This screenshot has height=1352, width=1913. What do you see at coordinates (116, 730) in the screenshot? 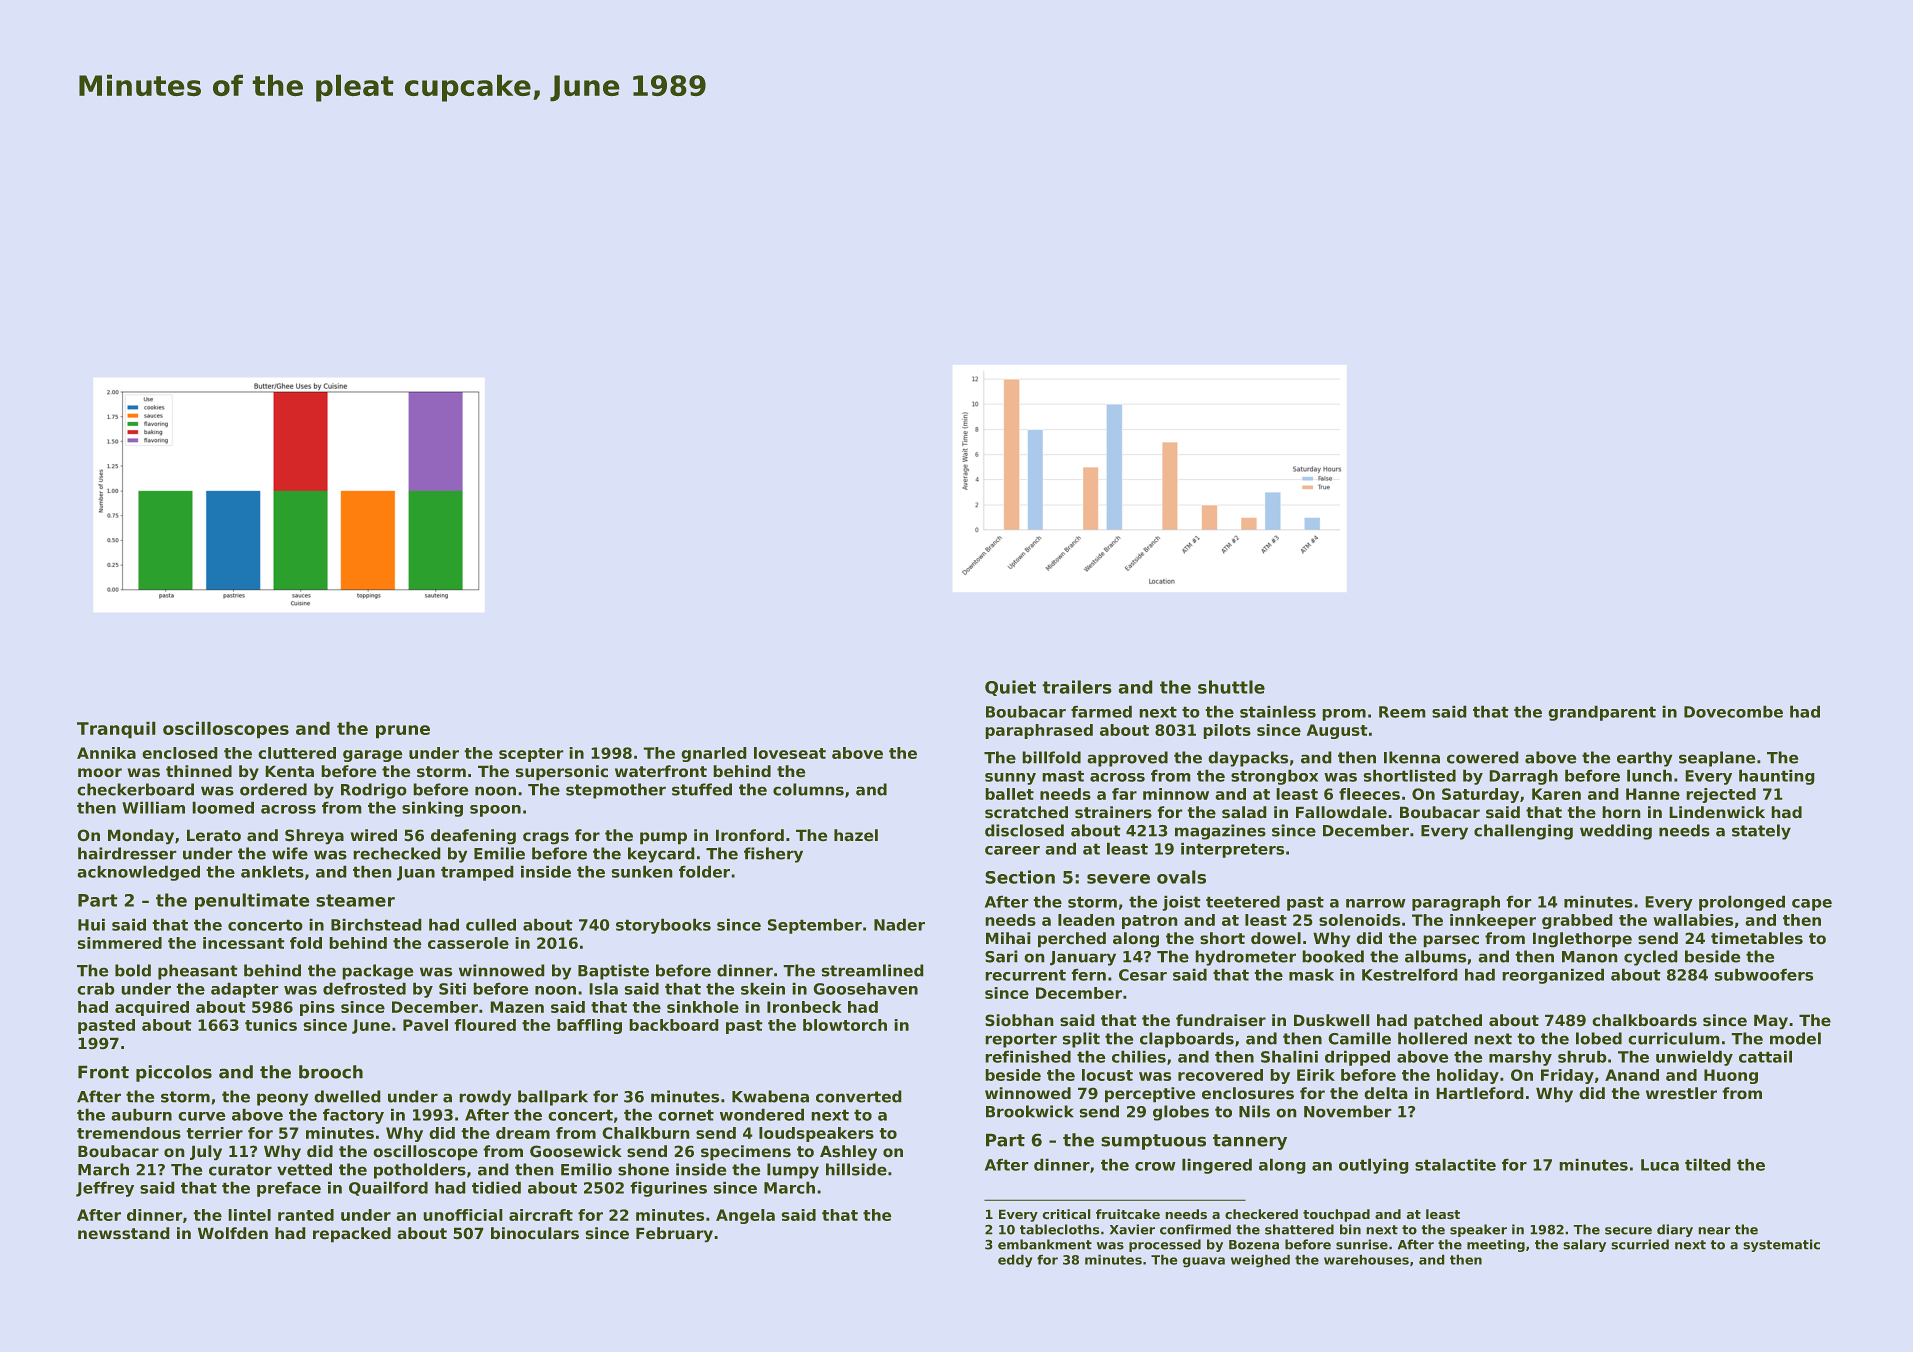
I see `Tranquil` at bounding box center [116, 730].
